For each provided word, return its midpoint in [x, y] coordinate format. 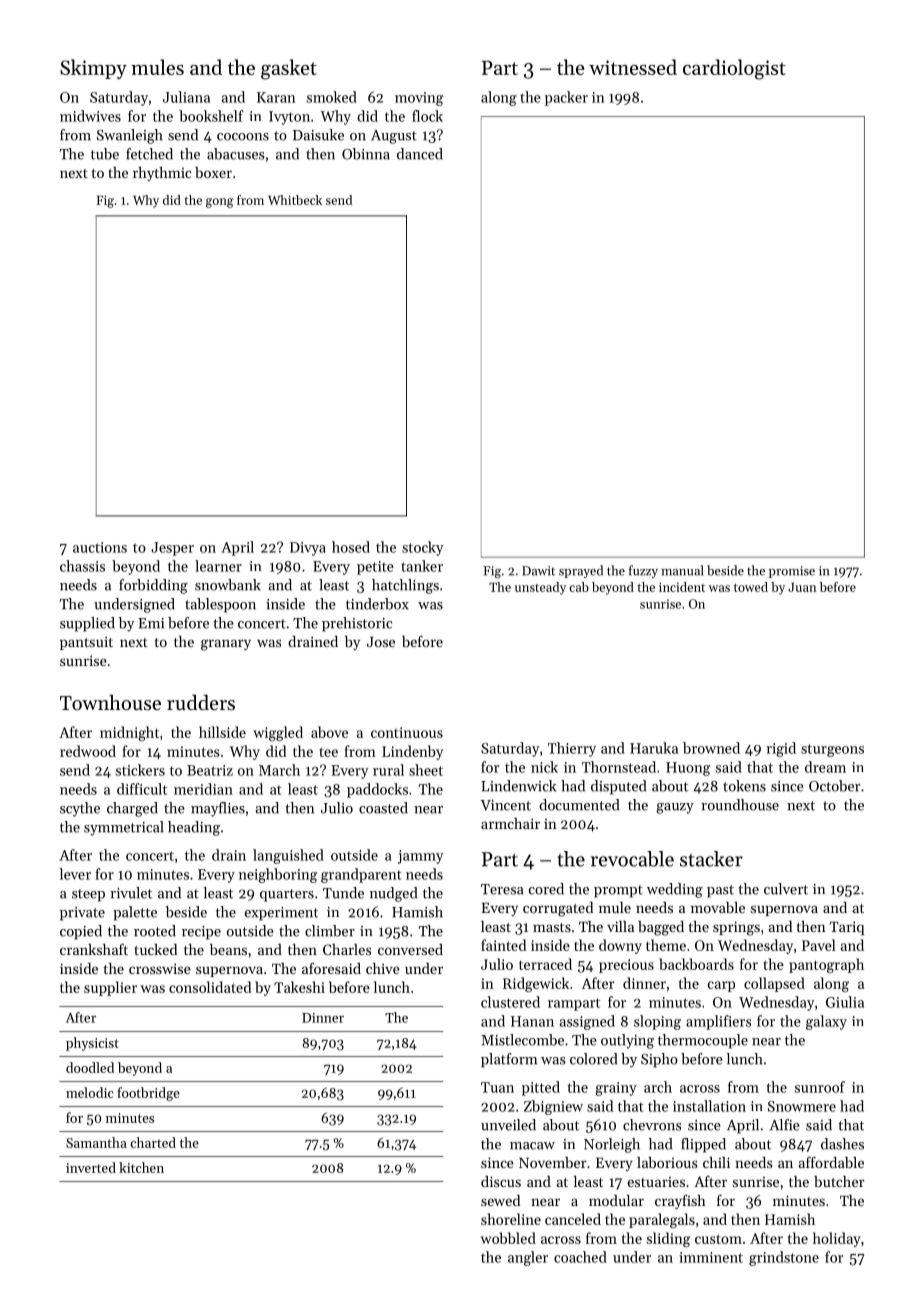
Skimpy [93, 69]
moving [419, 99]
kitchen [141, 1167]
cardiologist [734, 69]
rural [388, 770]
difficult [142, 789]
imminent [711, 1257]
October [834, 786]
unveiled [508, 1125]
